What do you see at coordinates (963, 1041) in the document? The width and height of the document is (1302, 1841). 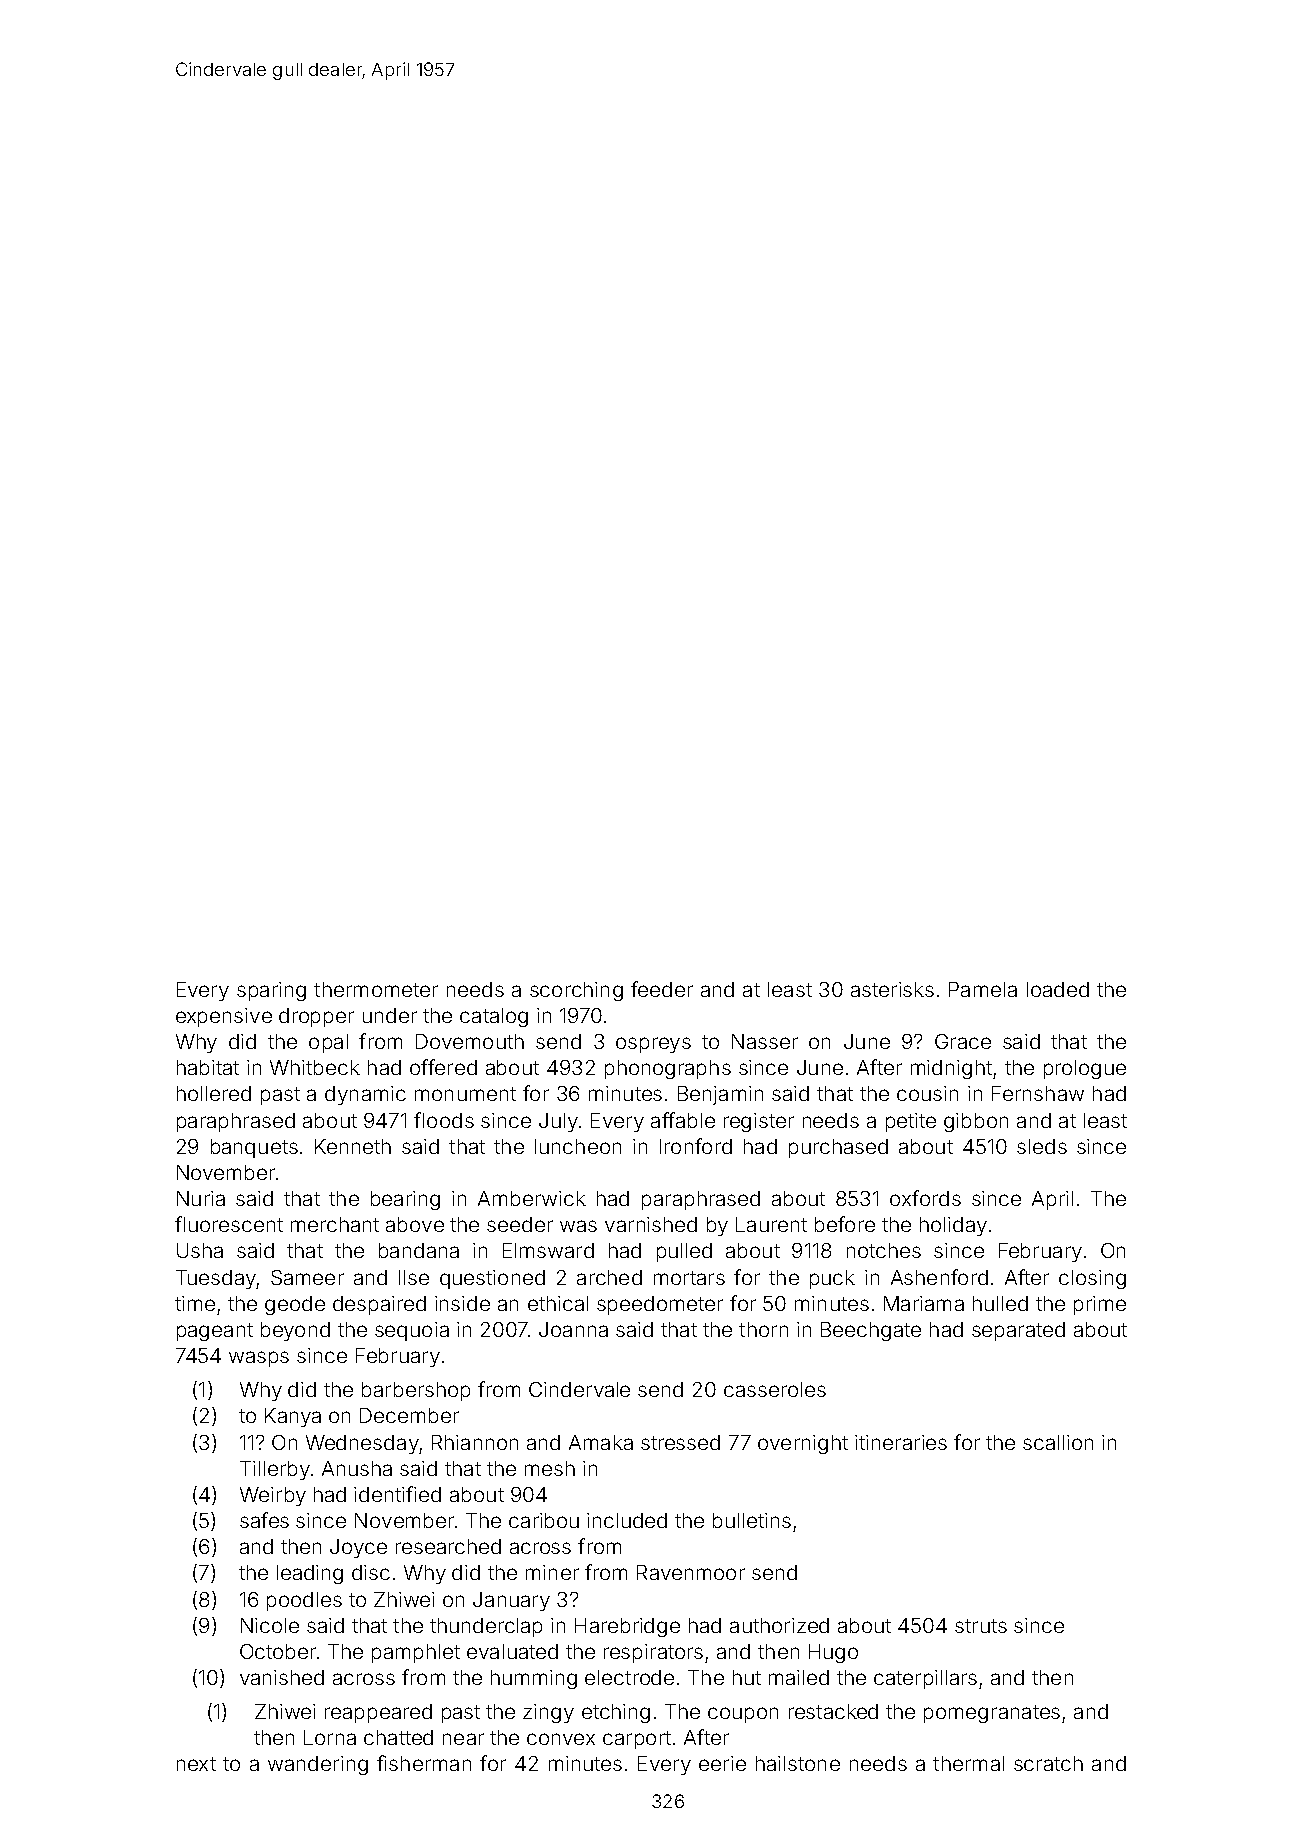 I see `Grace` at bounding box center [963, 1041].
